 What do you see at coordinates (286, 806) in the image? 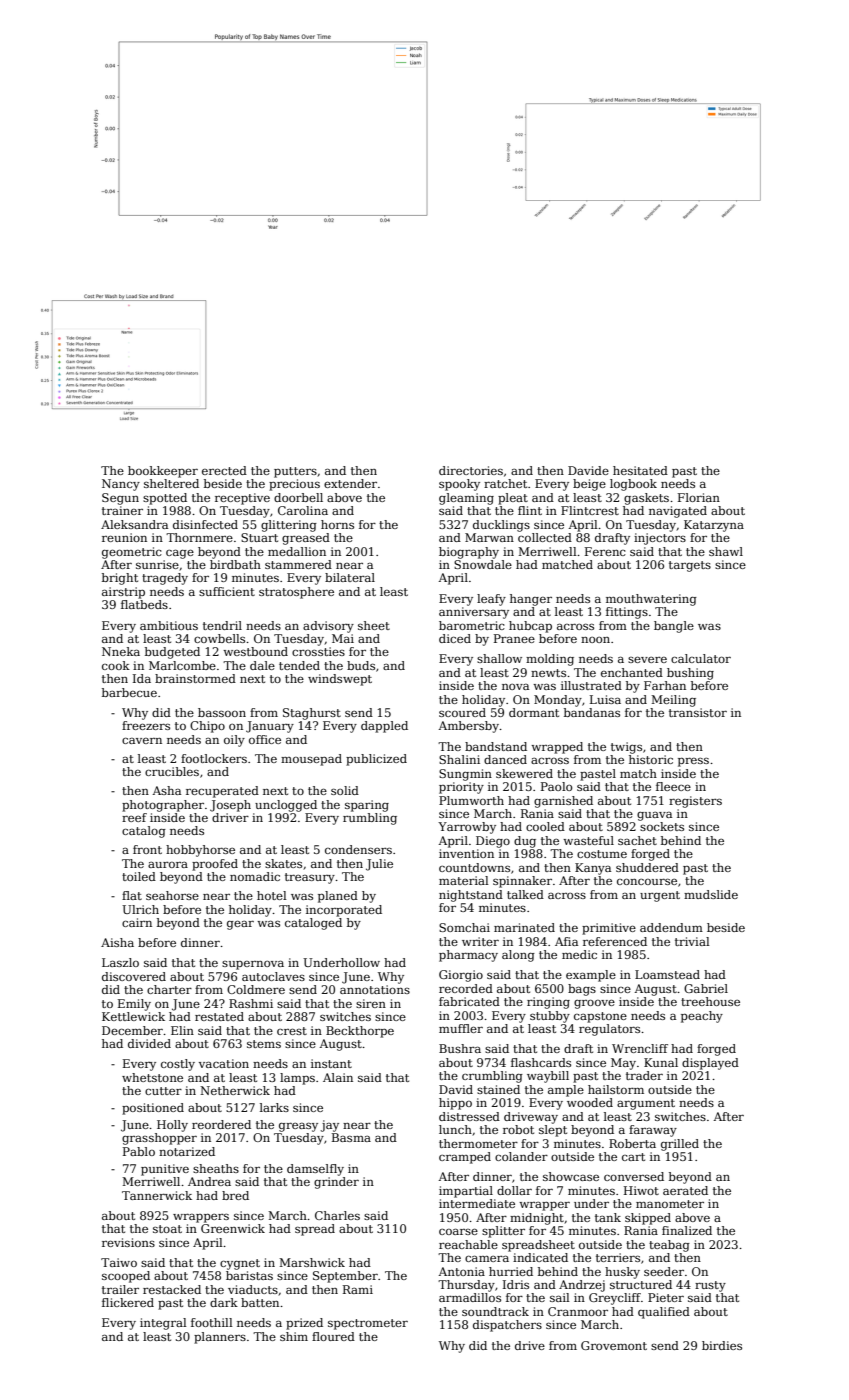
I see `unclogged` at bounding box center [286, 806].
